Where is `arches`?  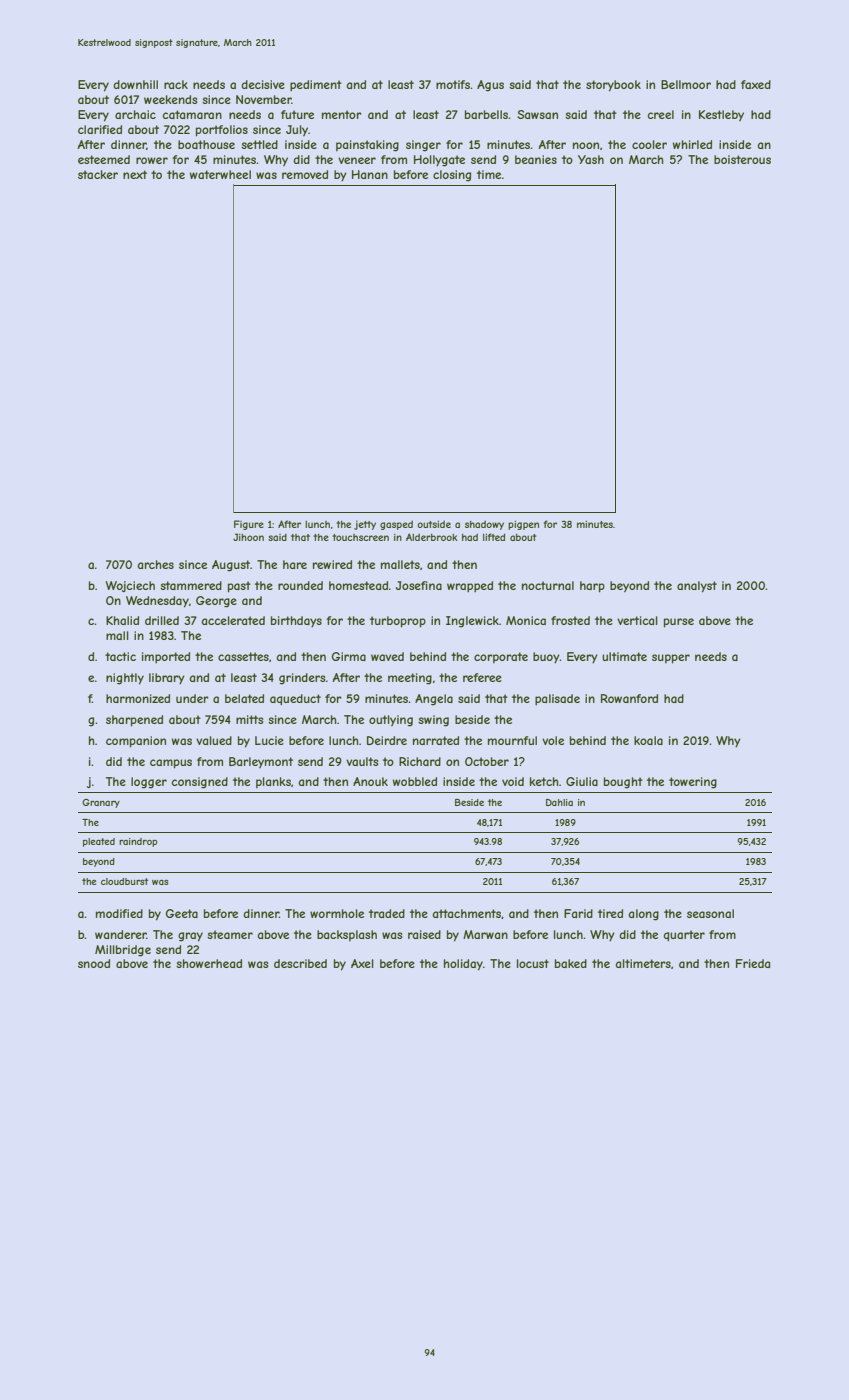
arches is located at coordinates (156, 564).
